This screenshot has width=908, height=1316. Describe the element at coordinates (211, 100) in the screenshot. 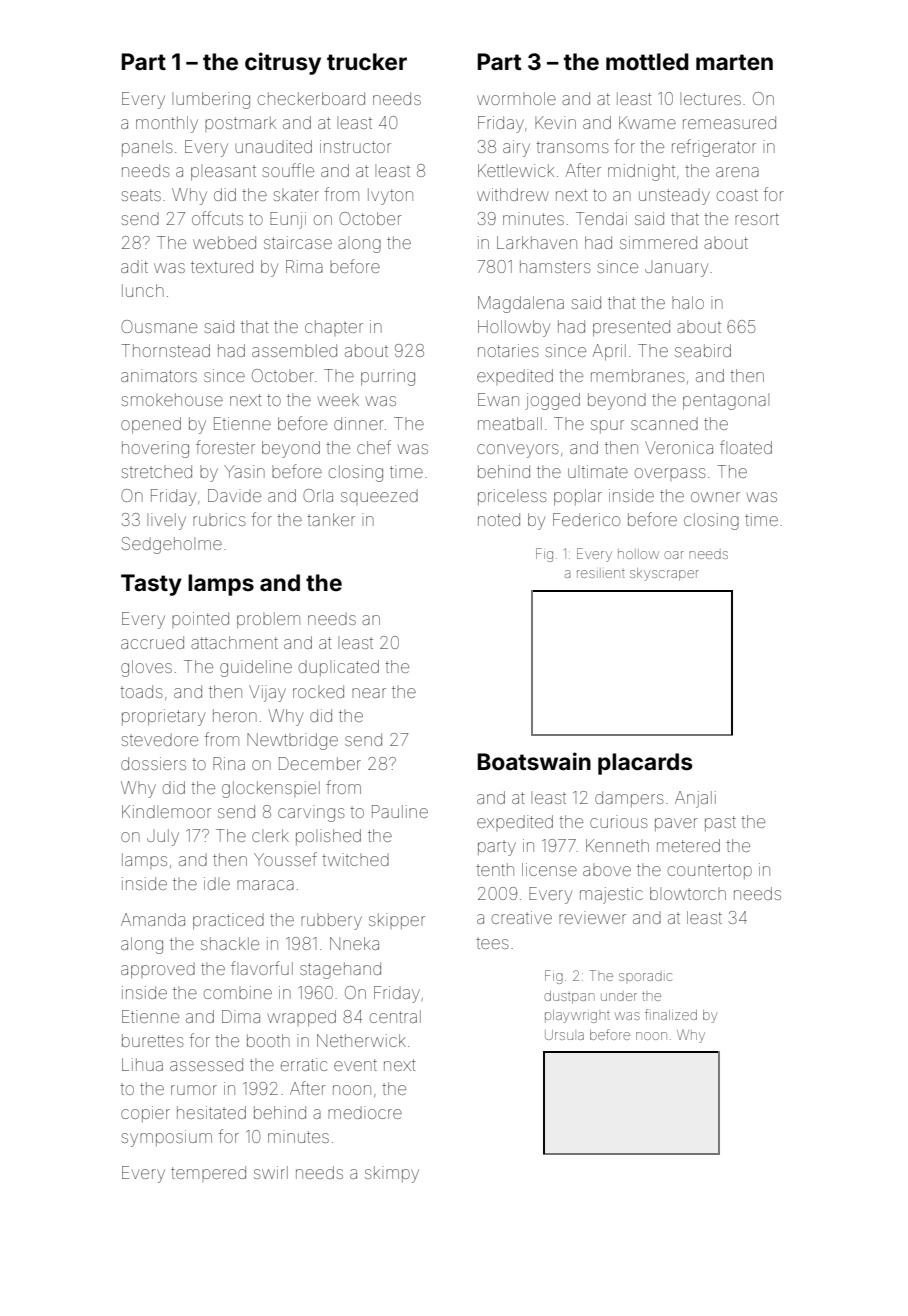

I see `lumbering` at that location.
